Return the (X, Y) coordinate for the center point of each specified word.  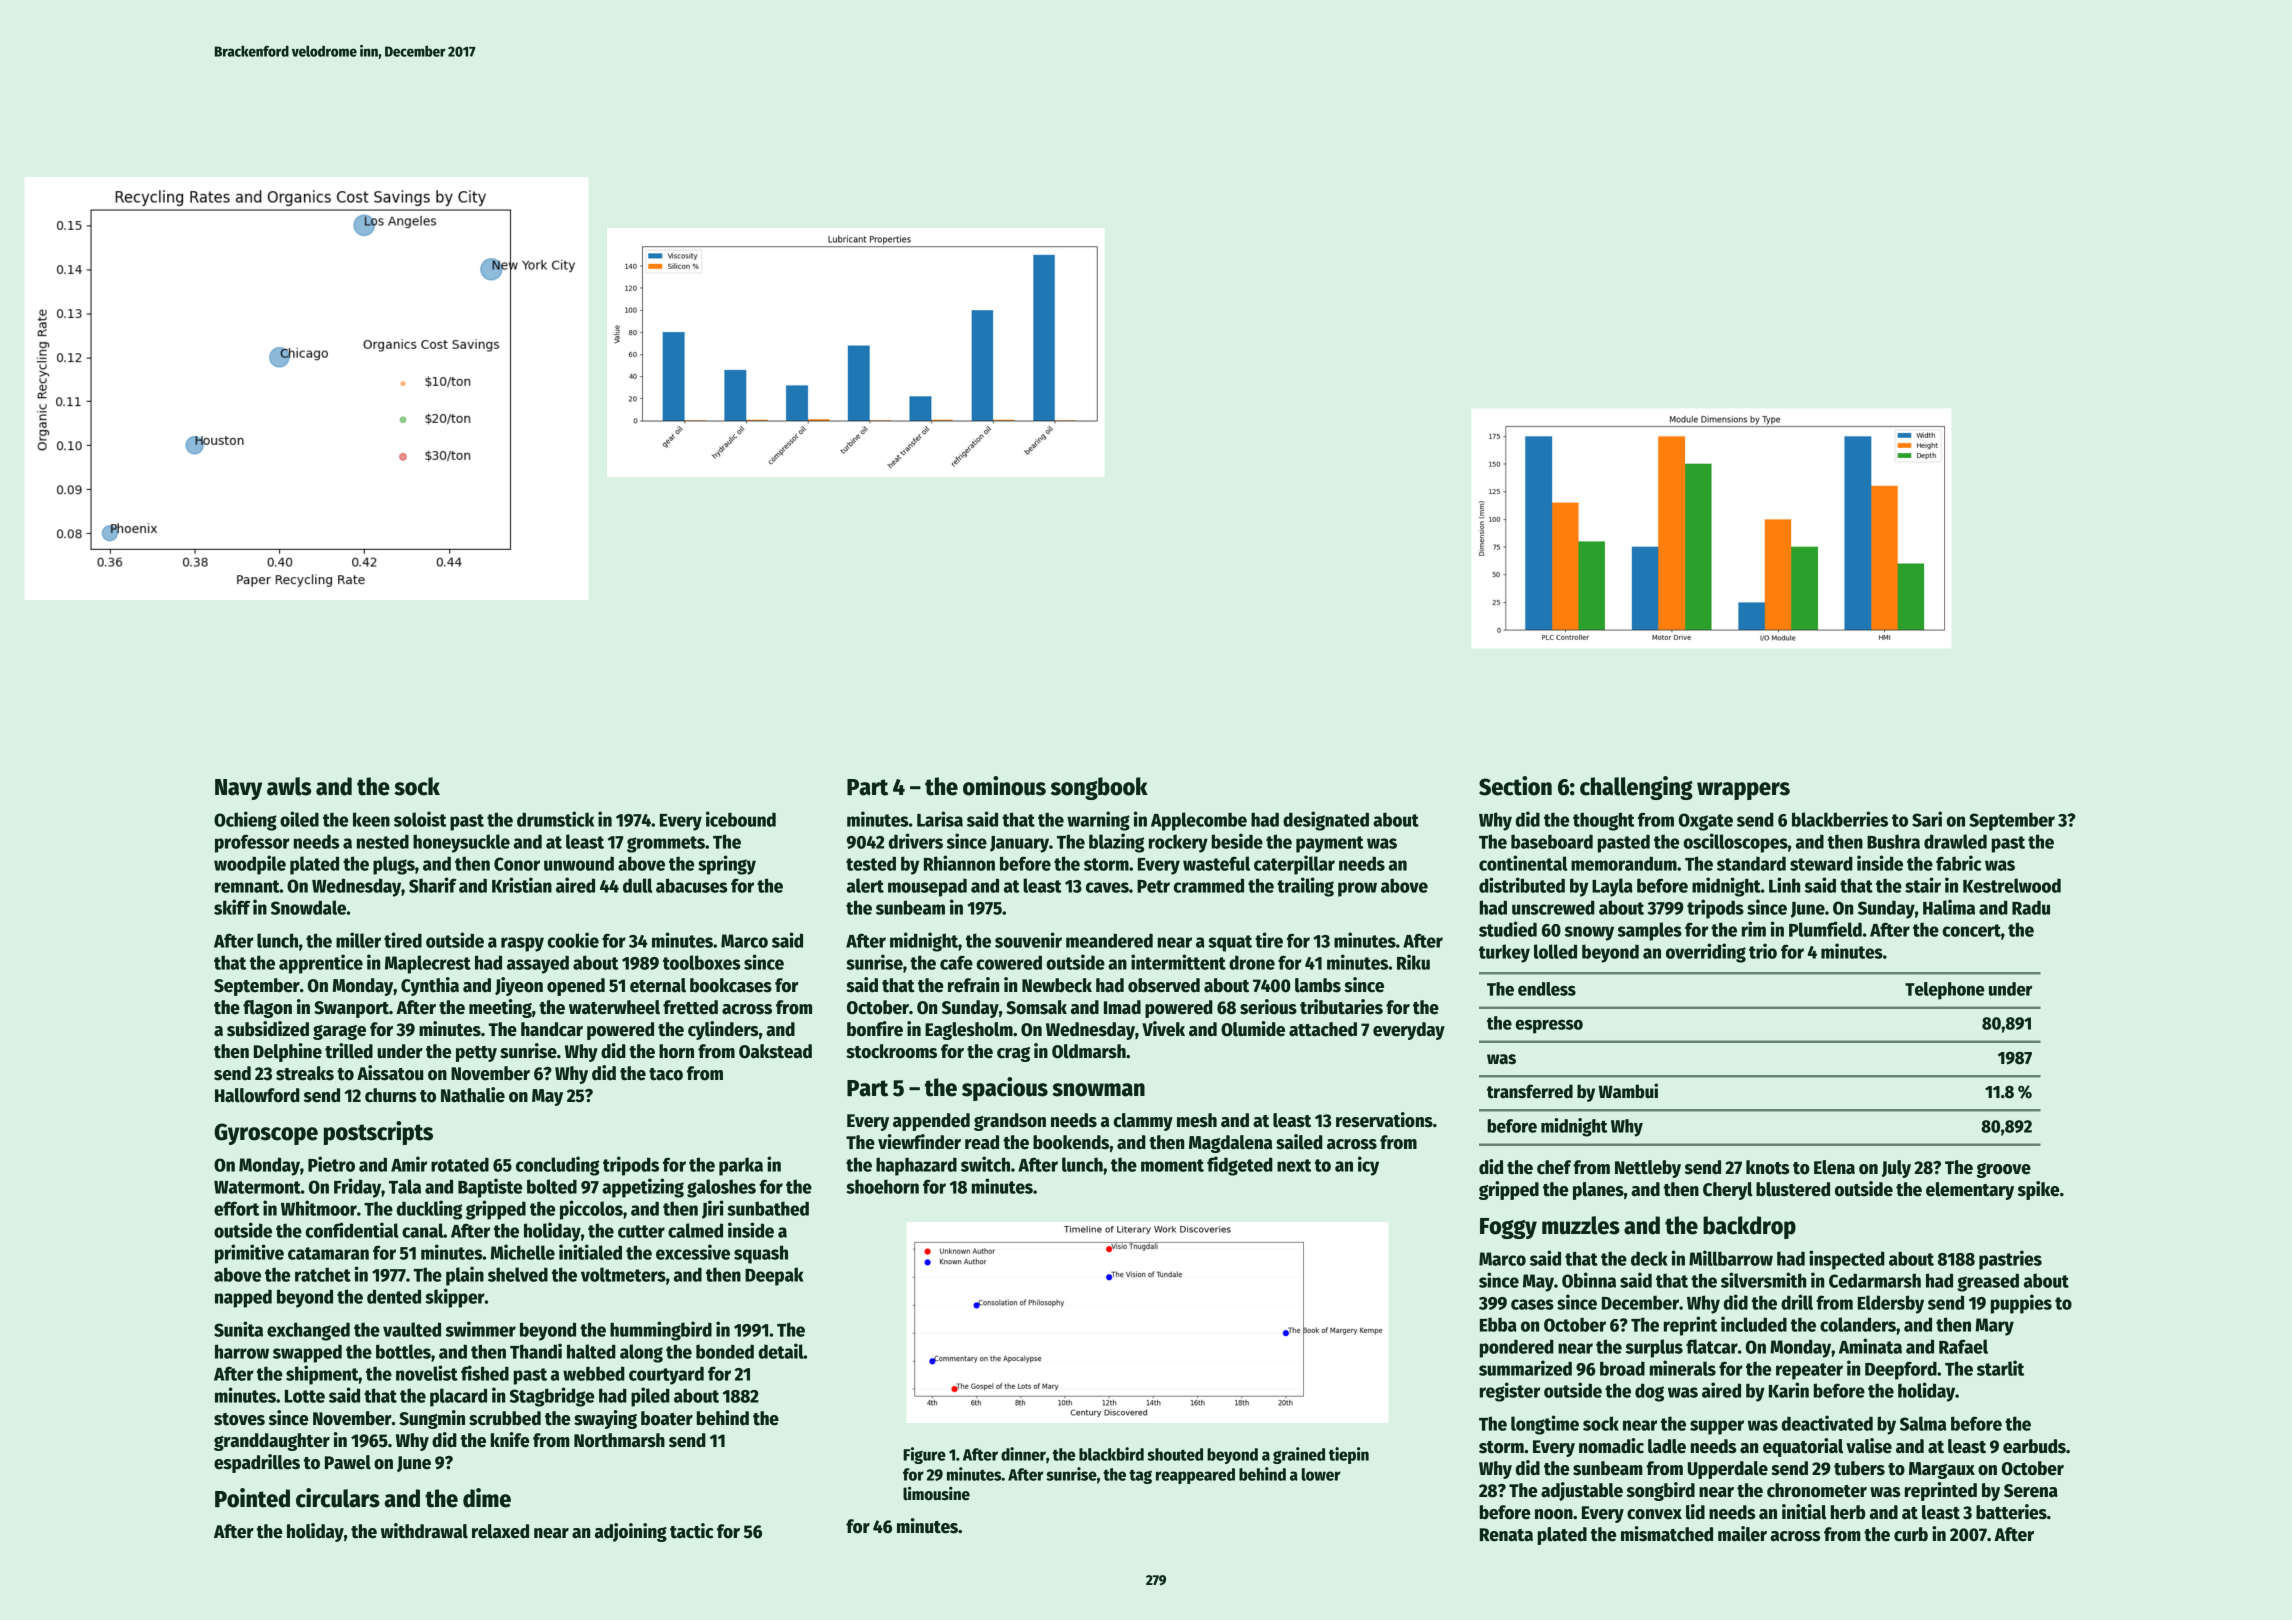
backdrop (1749, 1227)
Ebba (1498, 1324)
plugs (394, 865)
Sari (1927, 819)
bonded (725, 1351)
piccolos (591, 1210)
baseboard (1552, 841)
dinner (1023, 1454)
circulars (338, 1498)
